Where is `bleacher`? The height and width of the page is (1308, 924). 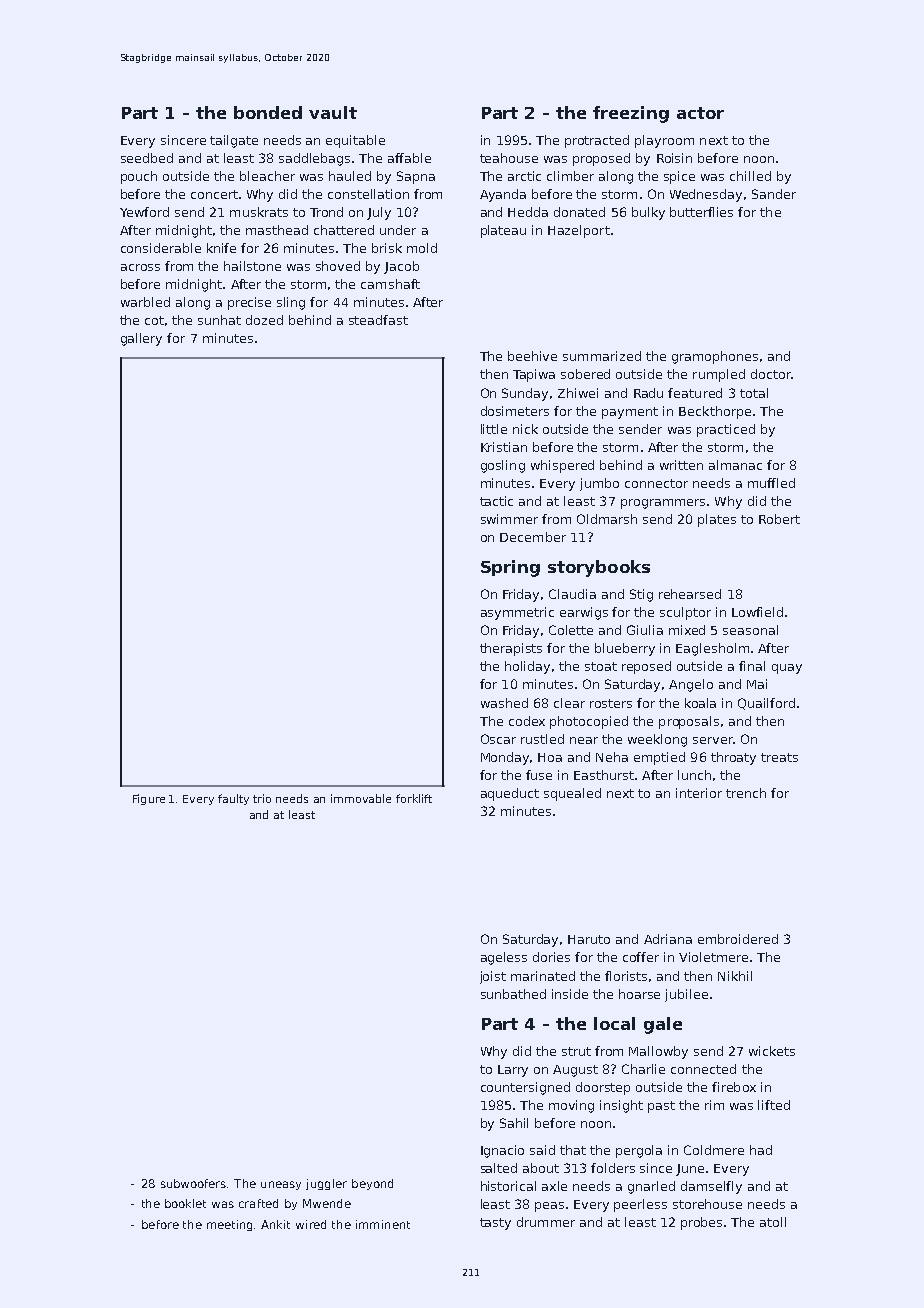
bleacher is located at coordinates (267, 176).
